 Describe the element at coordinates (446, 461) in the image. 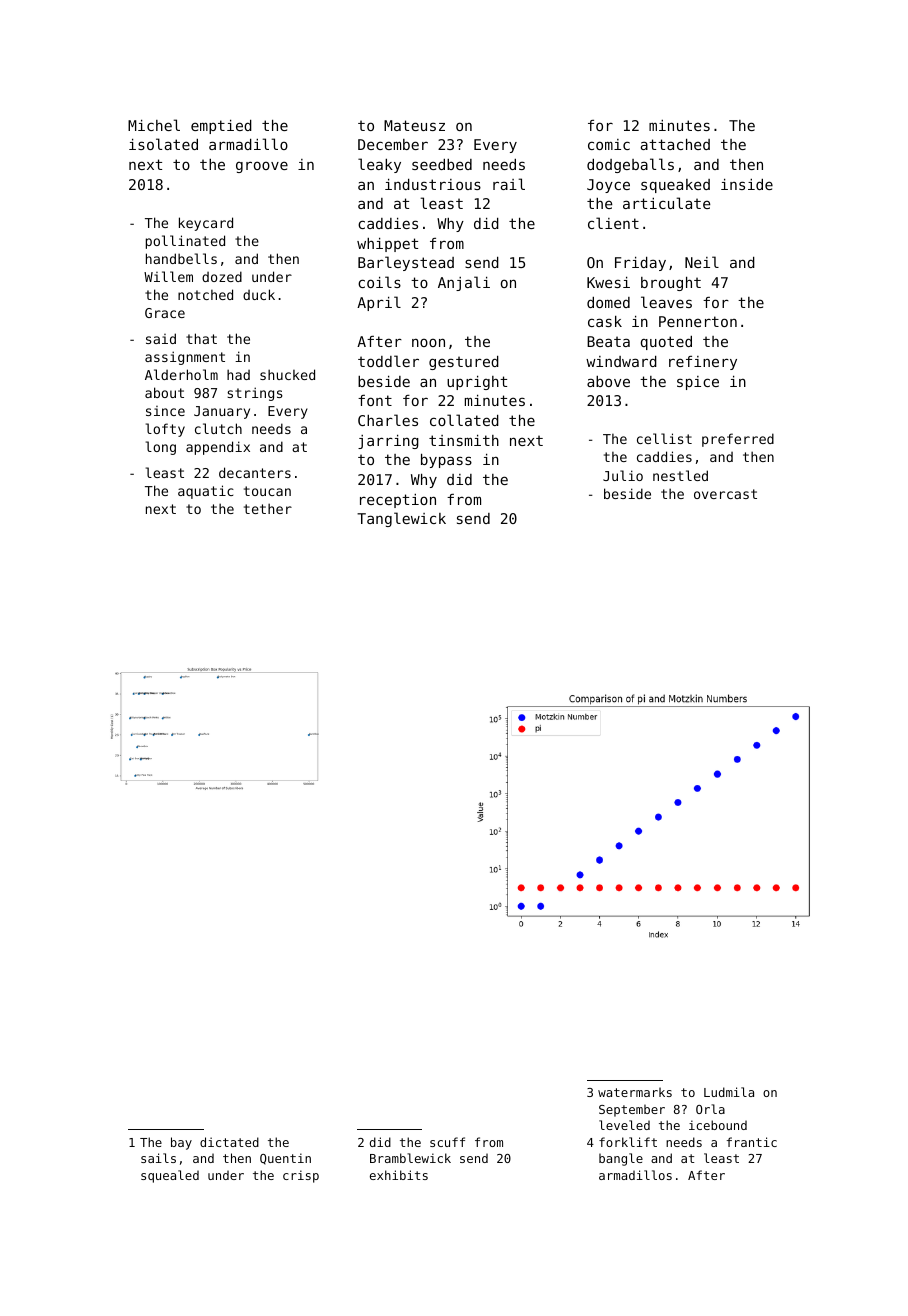

I see `bypass` at that location.
